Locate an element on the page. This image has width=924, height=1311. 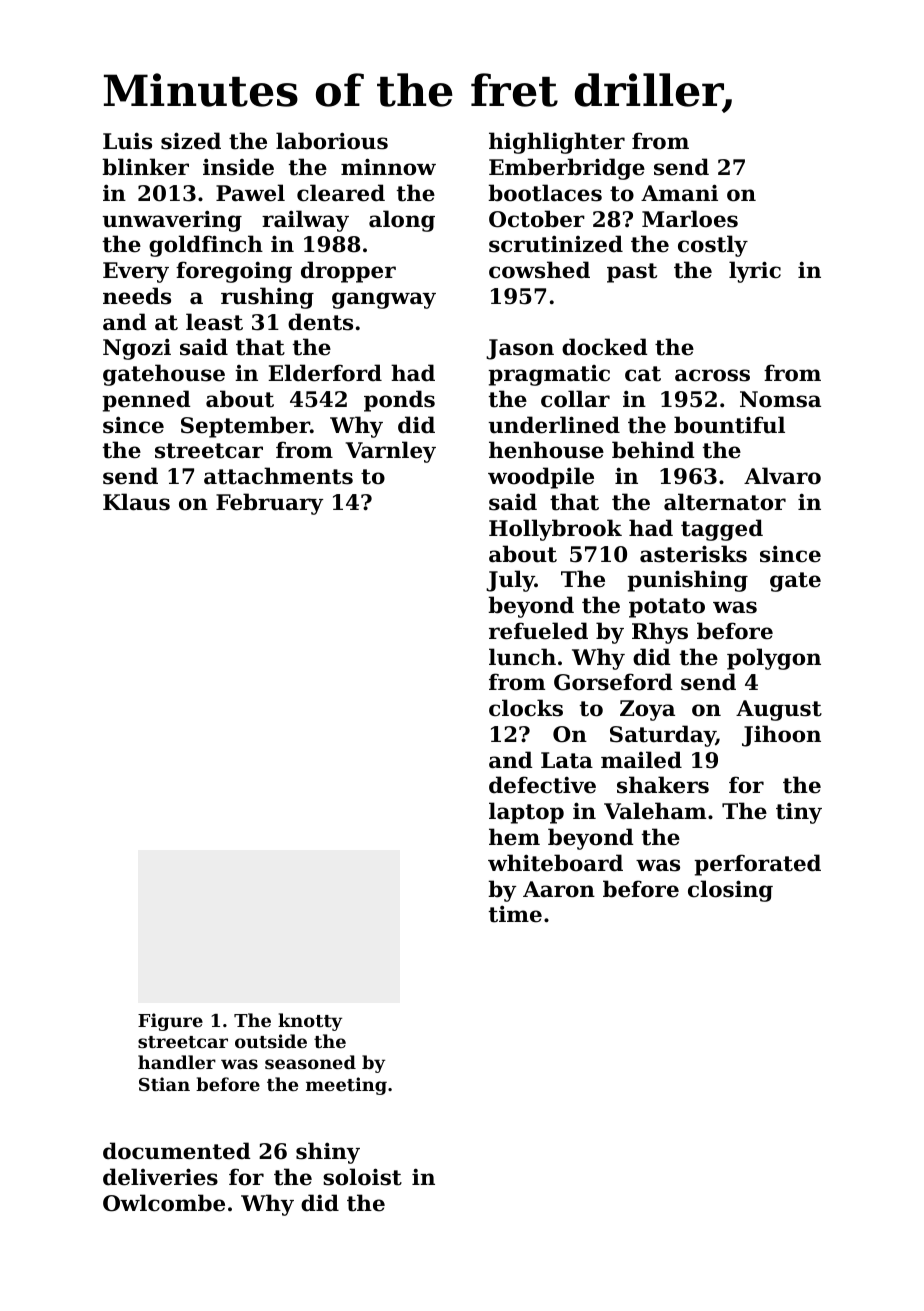
Figure is located at coordinates (170, 1022).
